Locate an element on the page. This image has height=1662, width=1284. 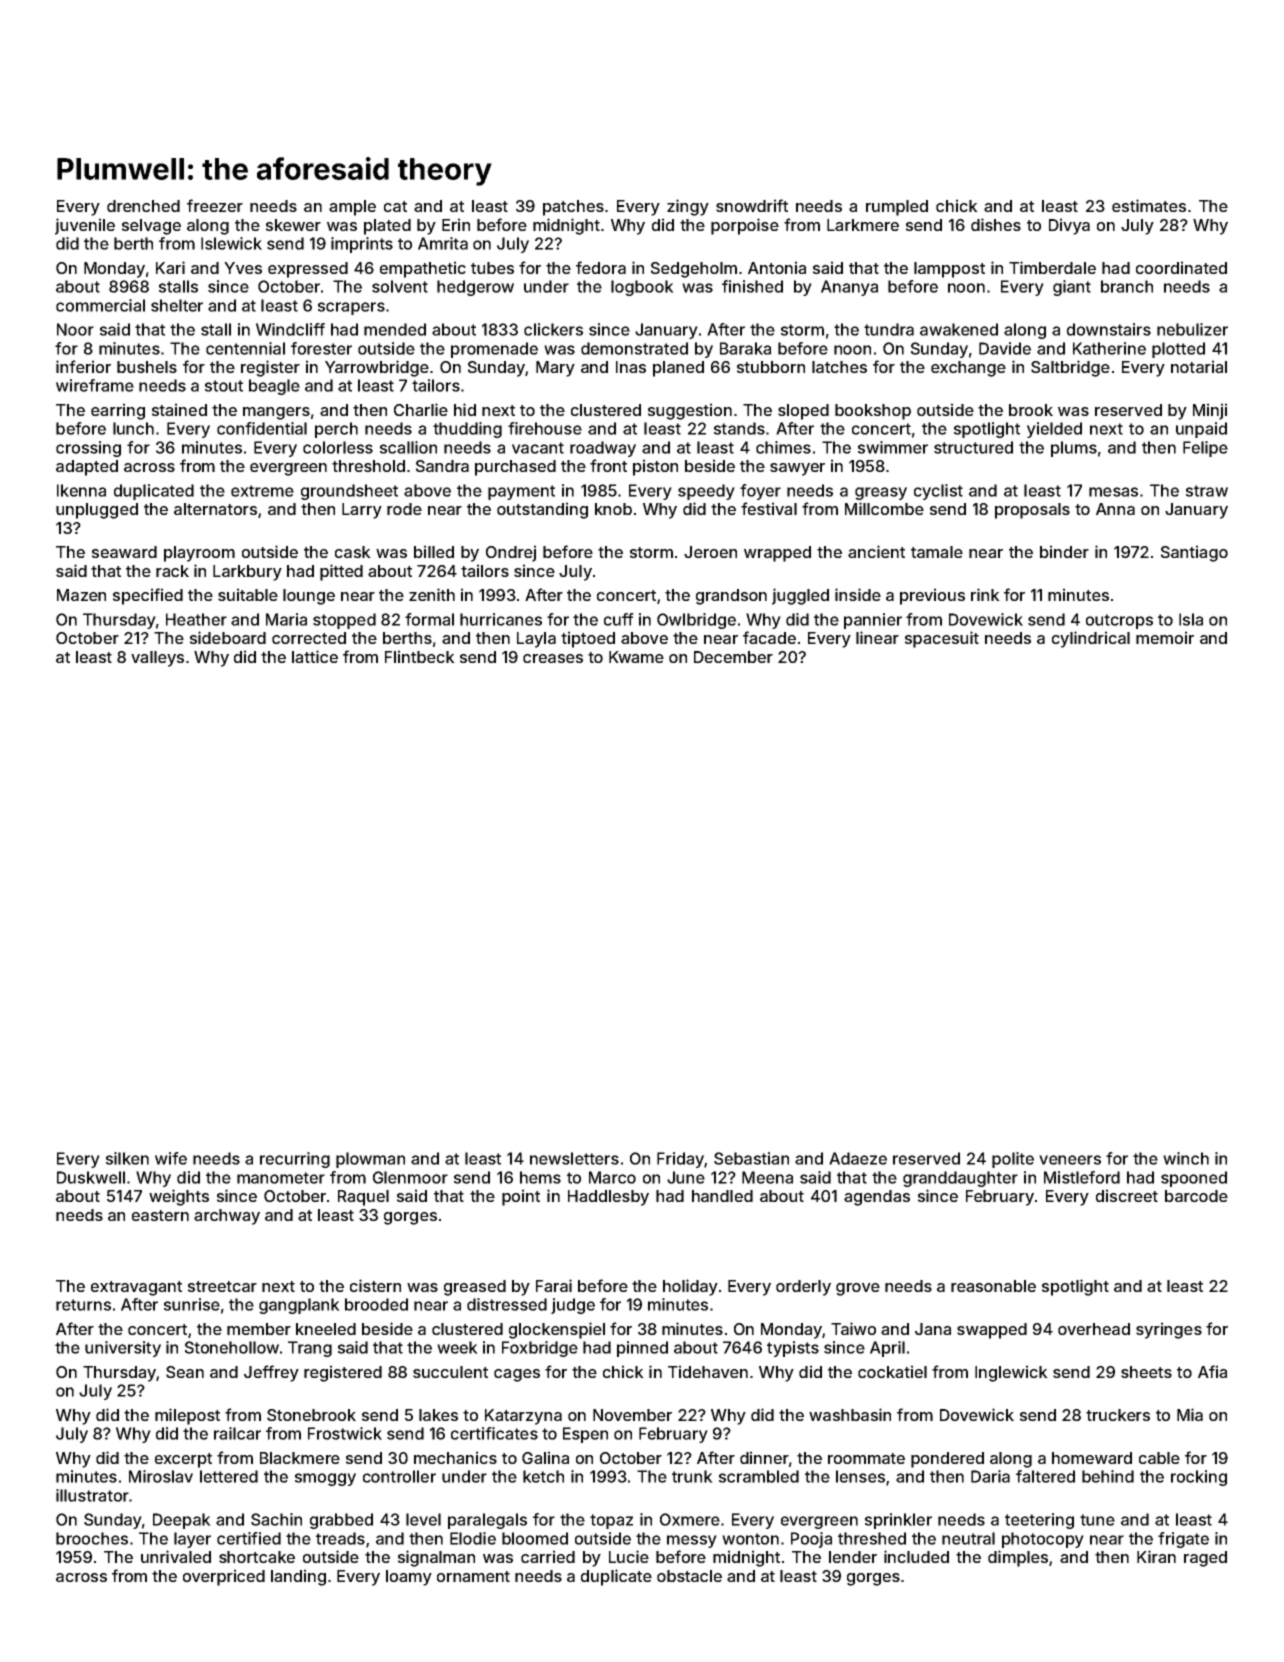
veneers is located at coordinates (1070, 1160).
